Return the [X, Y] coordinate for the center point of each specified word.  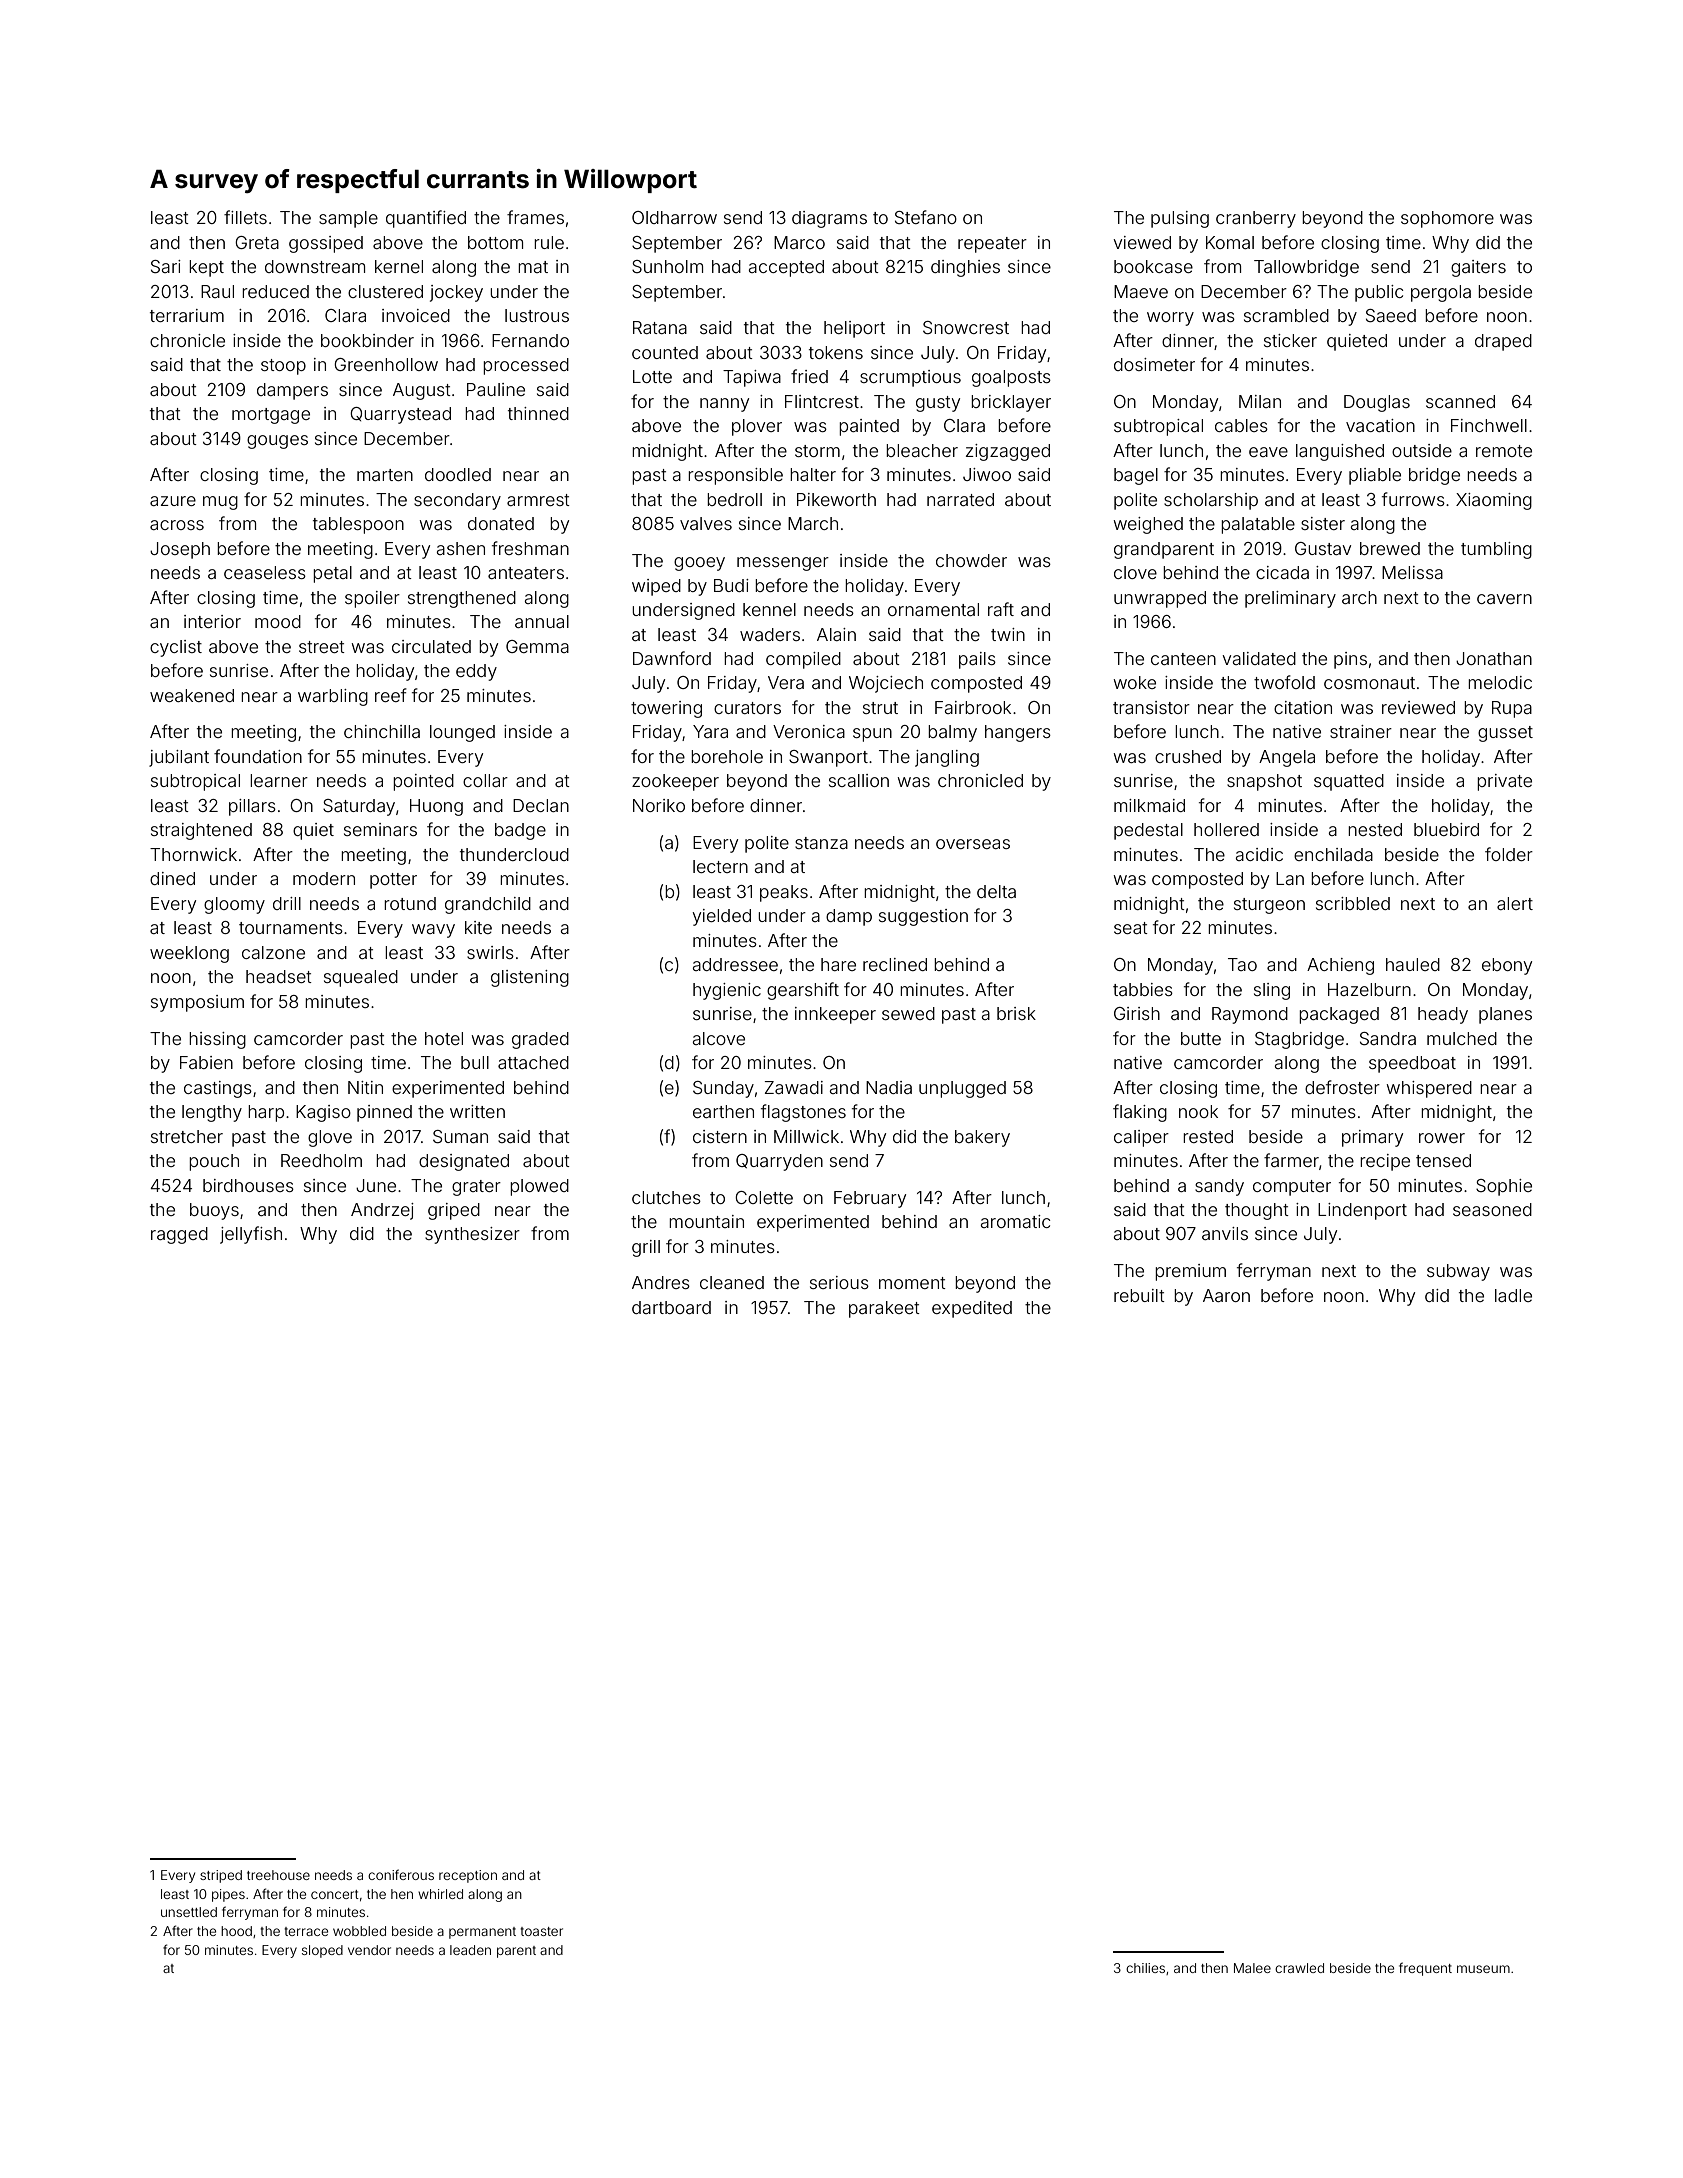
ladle [1513, 1295]
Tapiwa [752, 378]
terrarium [187, 315]
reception [468, 1876]
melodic [1500, 682]
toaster [541, 1931]
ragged [179, 1235]
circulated [431, 646]
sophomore [1447, 219]
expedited [972, 1309]
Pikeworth [836, 499]
